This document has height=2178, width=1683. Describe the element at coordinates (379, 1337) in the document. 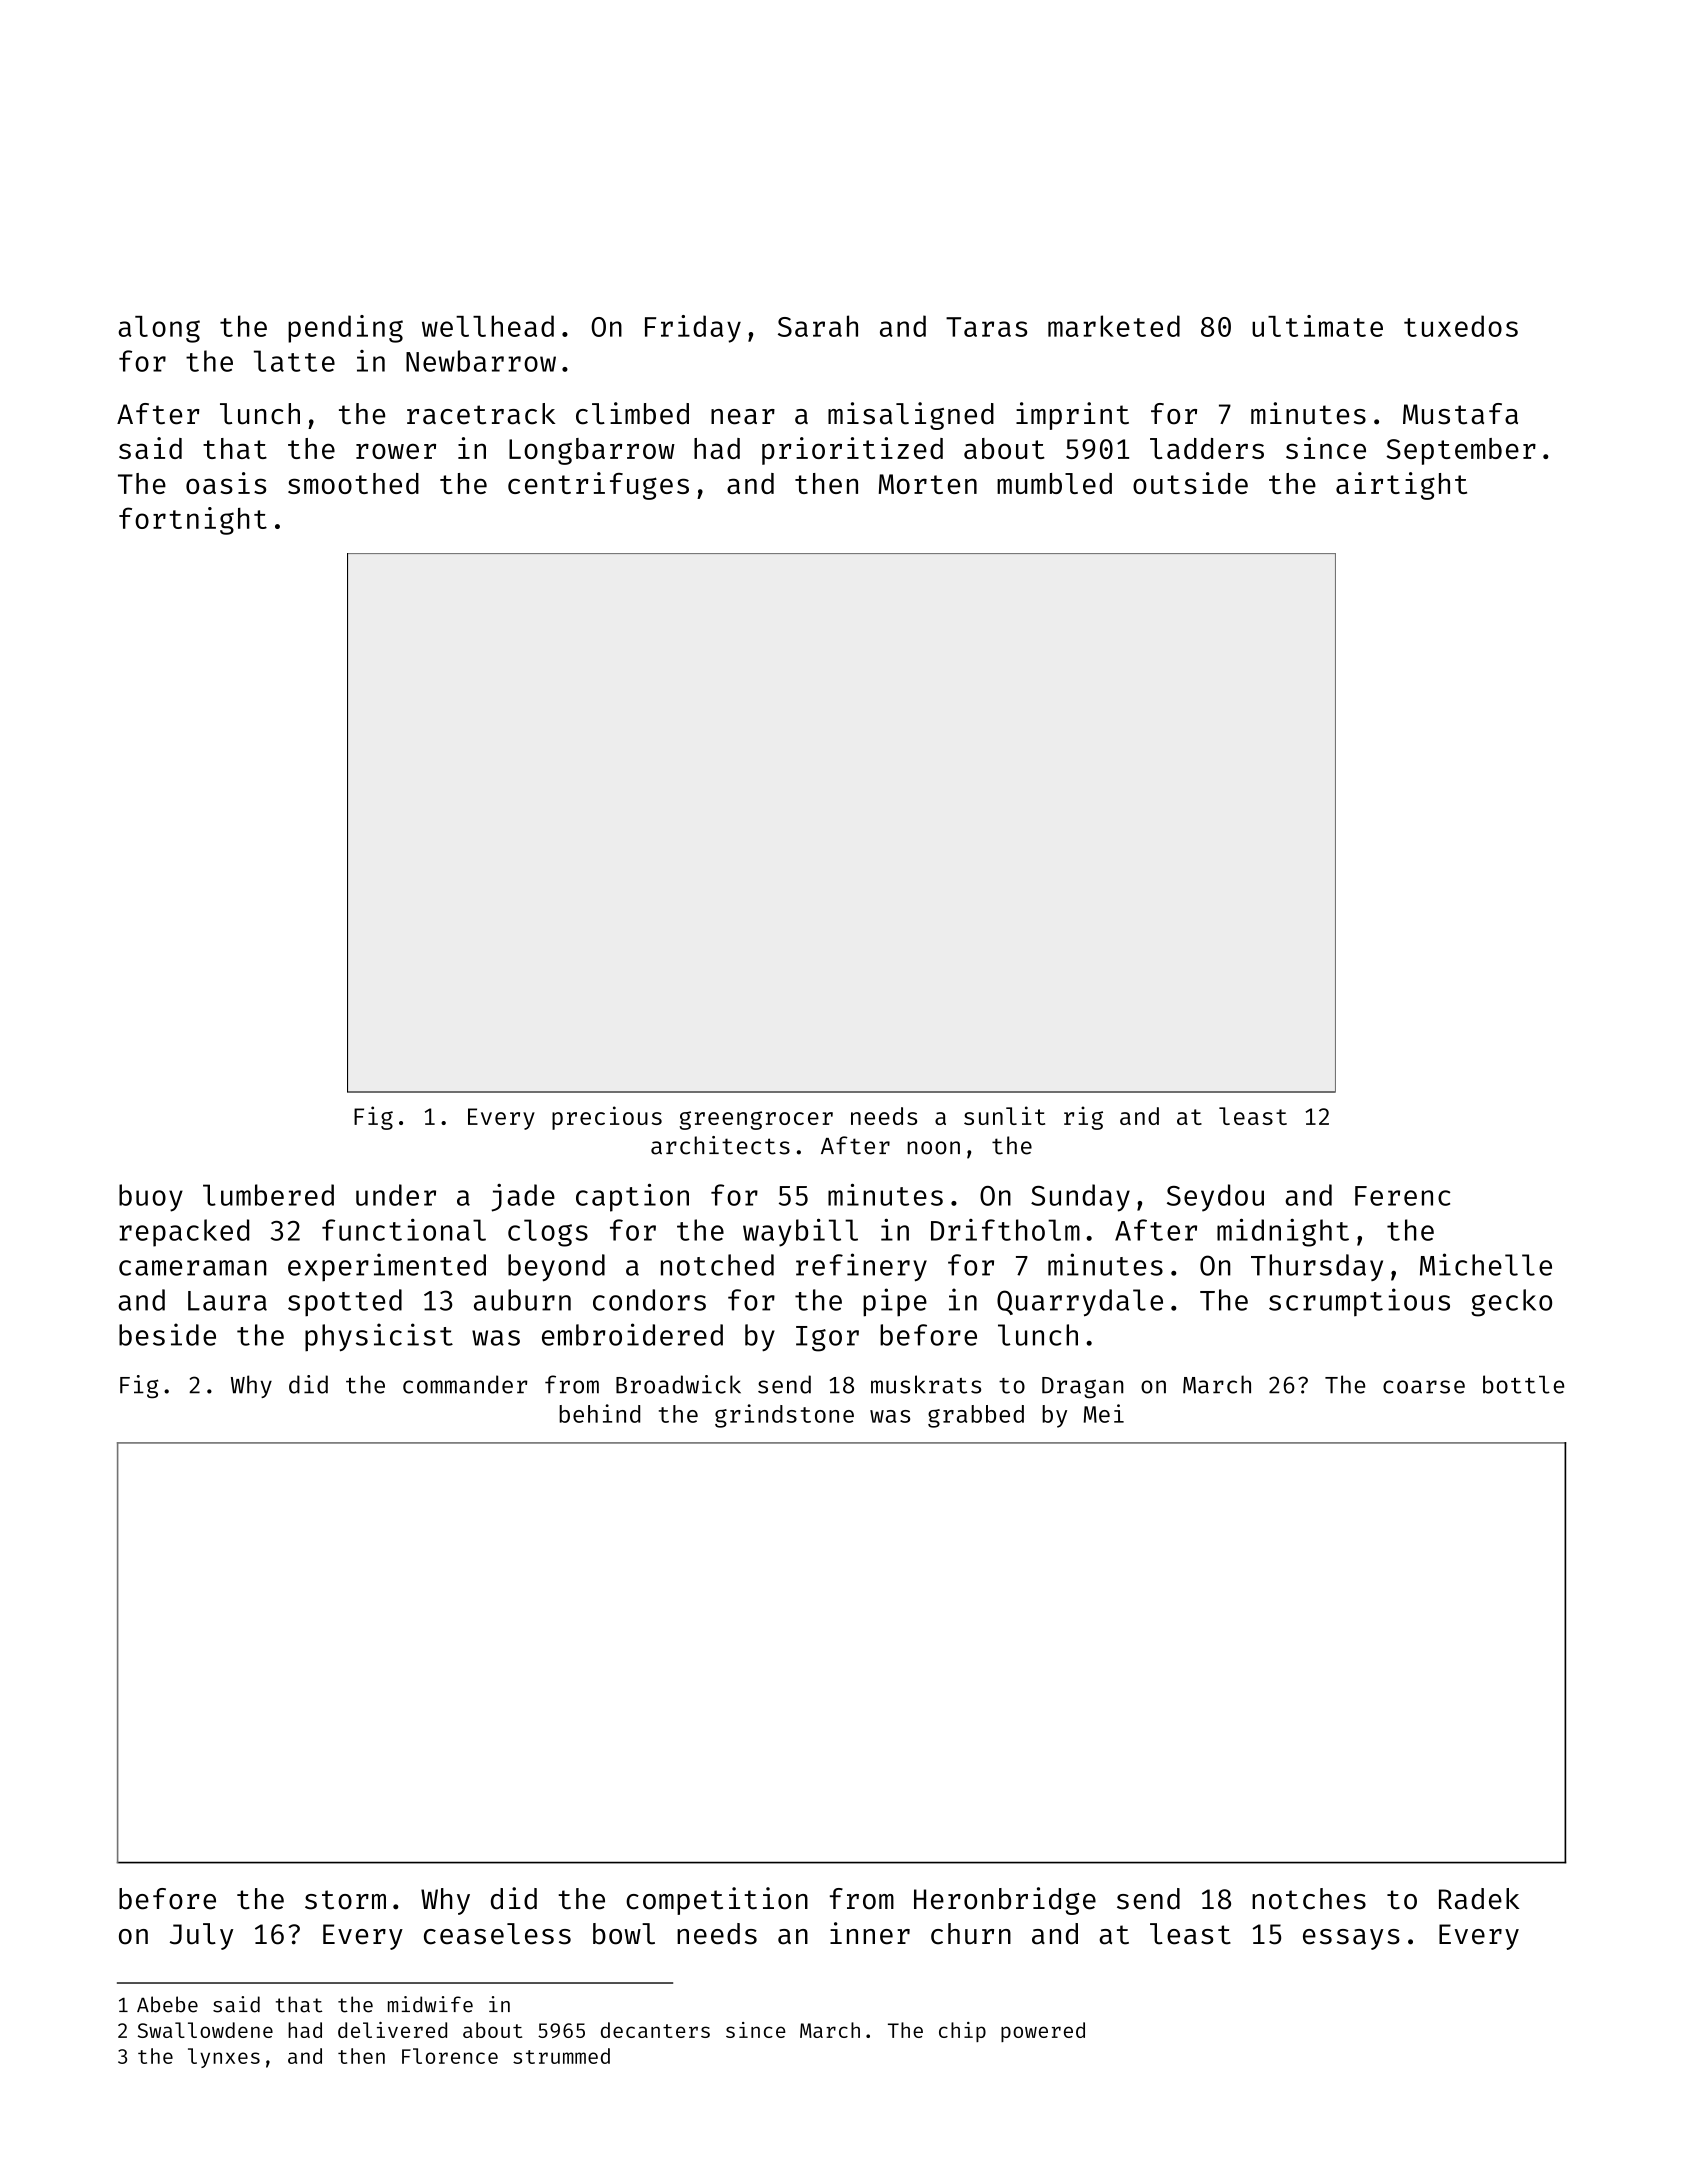

I see `physicist` at that location.
